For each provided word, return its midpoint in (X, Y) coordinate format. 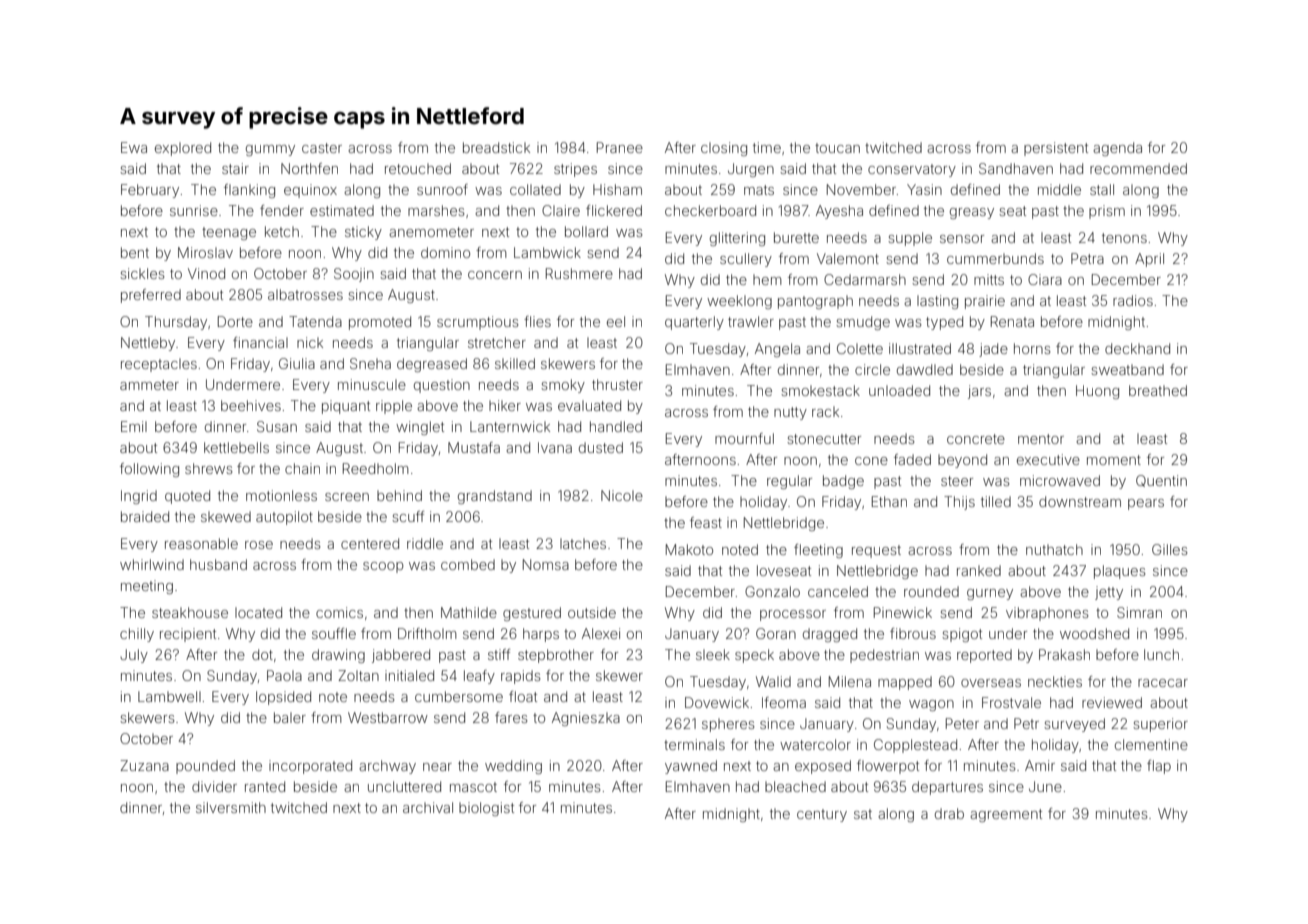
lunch (1161, 654)
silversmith (231, 807)
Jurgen (751, 170)
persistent (1056, 149)
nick (310, 342)
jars (979, 392)
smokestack (820, 390)
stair (235, 168)
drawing (338, 656)
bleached (795, 786)
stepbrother (556, 656)
